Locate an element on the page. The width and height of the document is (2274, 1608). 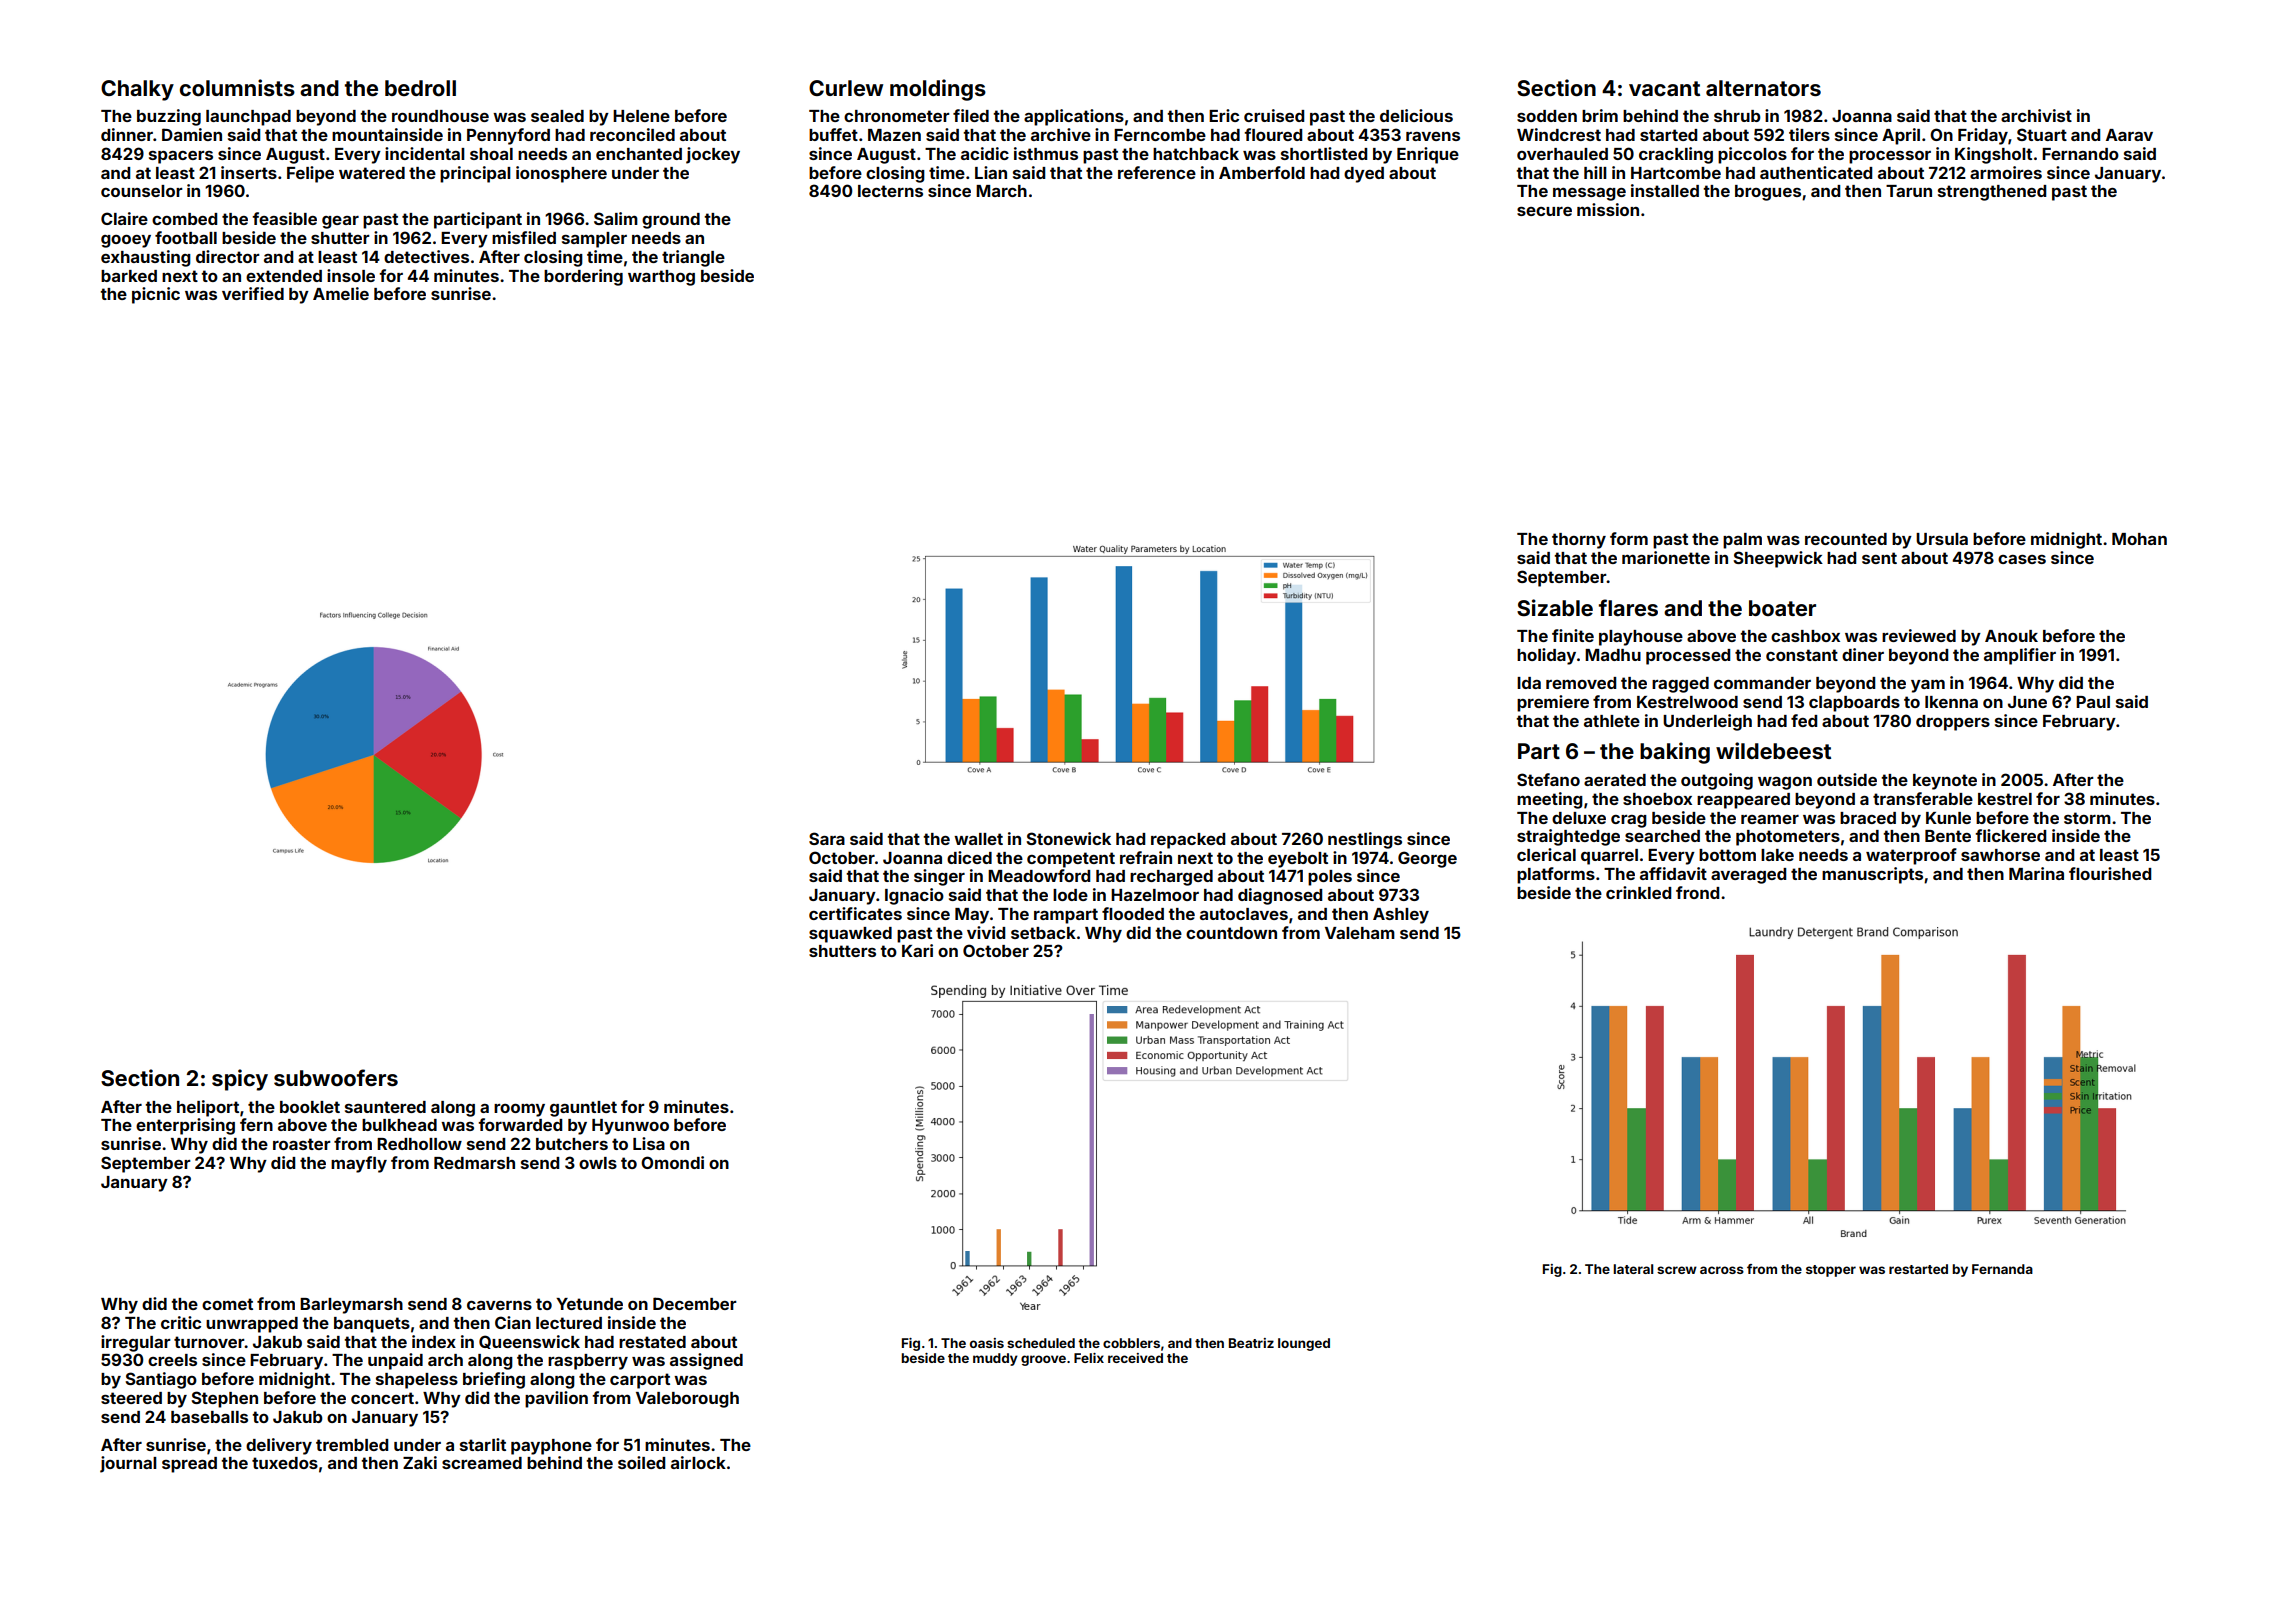
airlock is located at coordinates (698, 1462).
